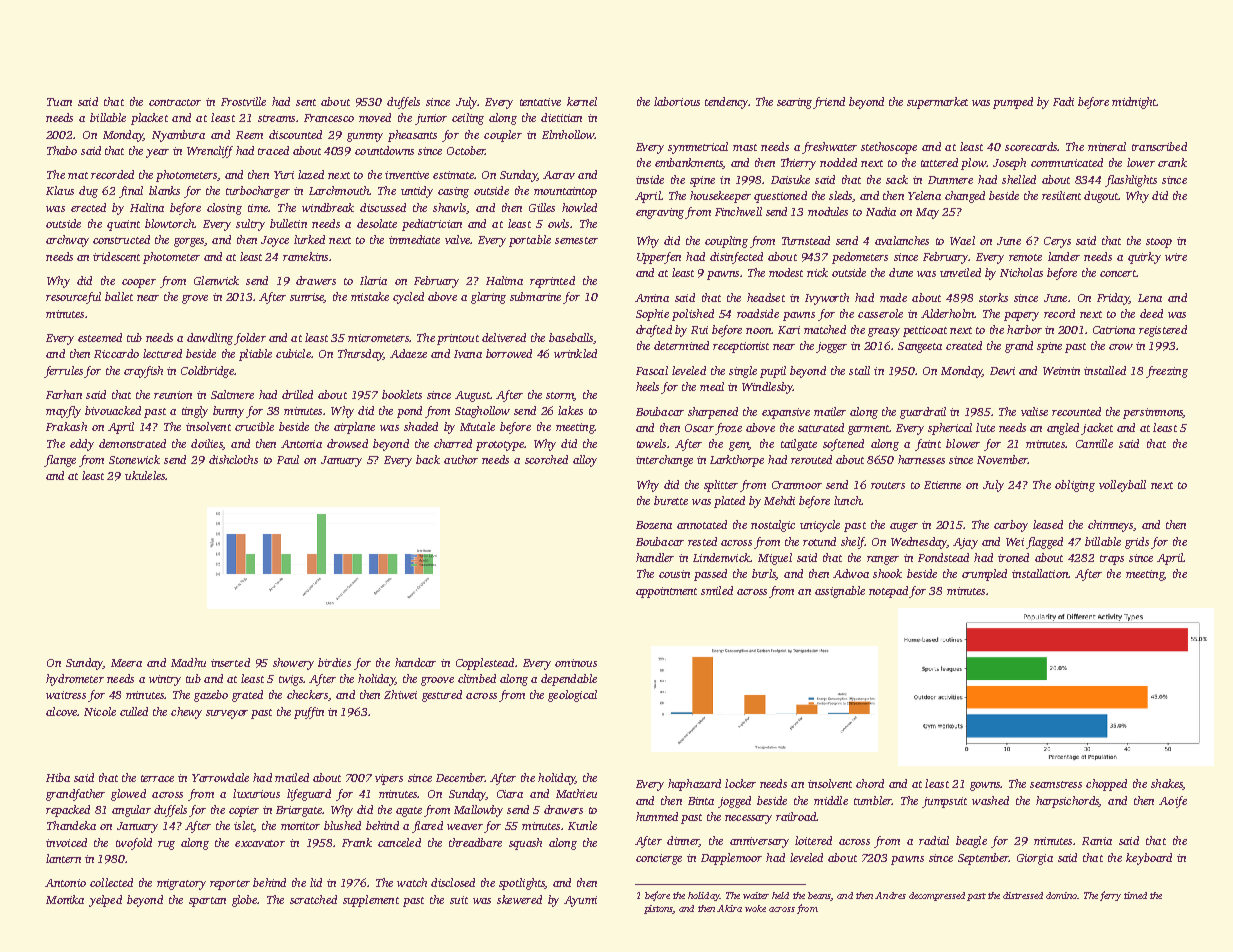 The height and width of the image is (952, 1233). What do you see at coordinates (1063, 101) in the image?
I see `Fadi` at bounding box center [1063, 101].
